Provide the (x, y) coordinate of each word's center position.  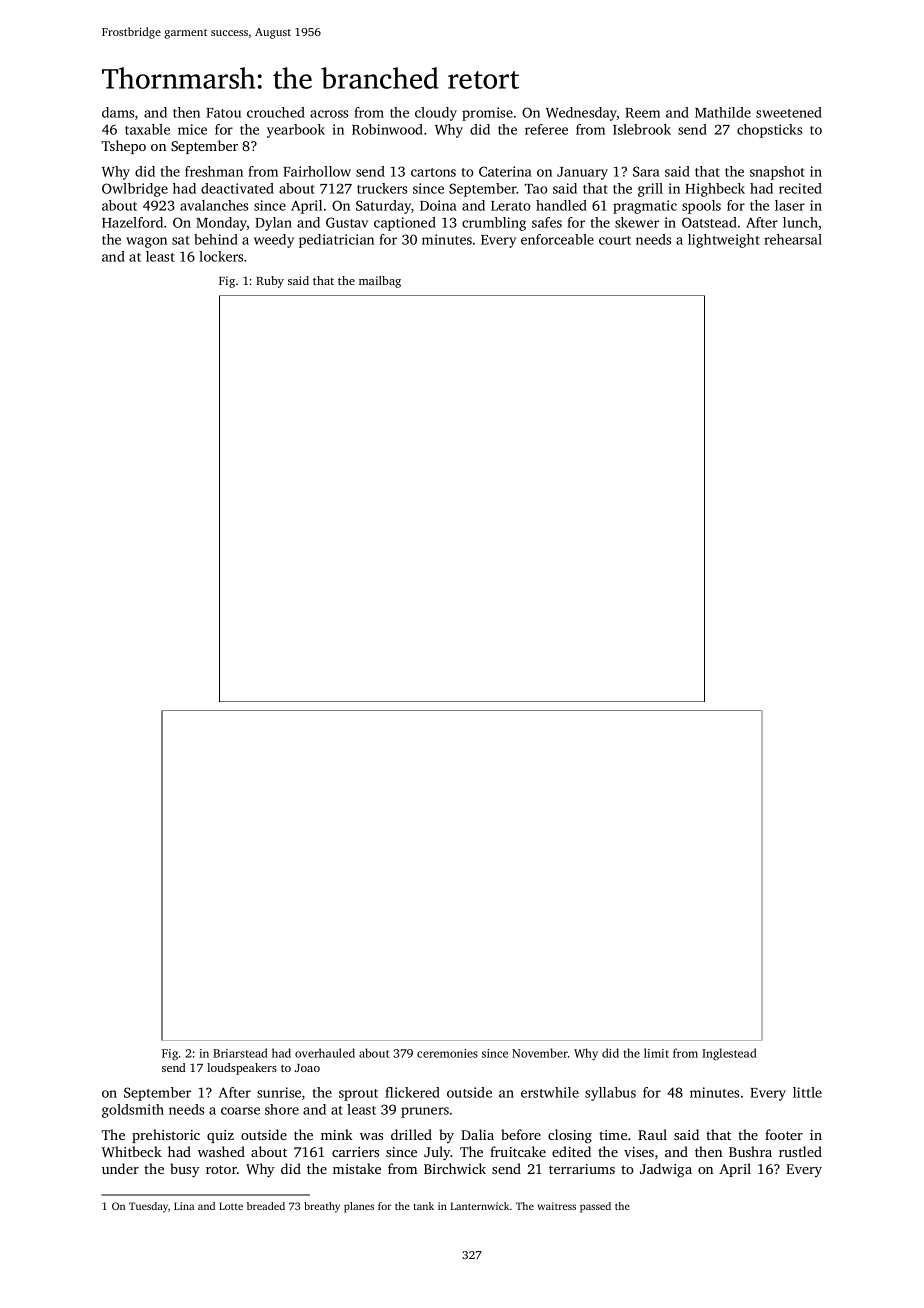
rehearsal (793, 239)
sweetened (789, 112)
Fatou (223, 113)
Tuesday (148, 1207)
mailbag (380, 282)
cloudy (436, 114)
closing (570, 1136)
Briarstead (240, 1053)
